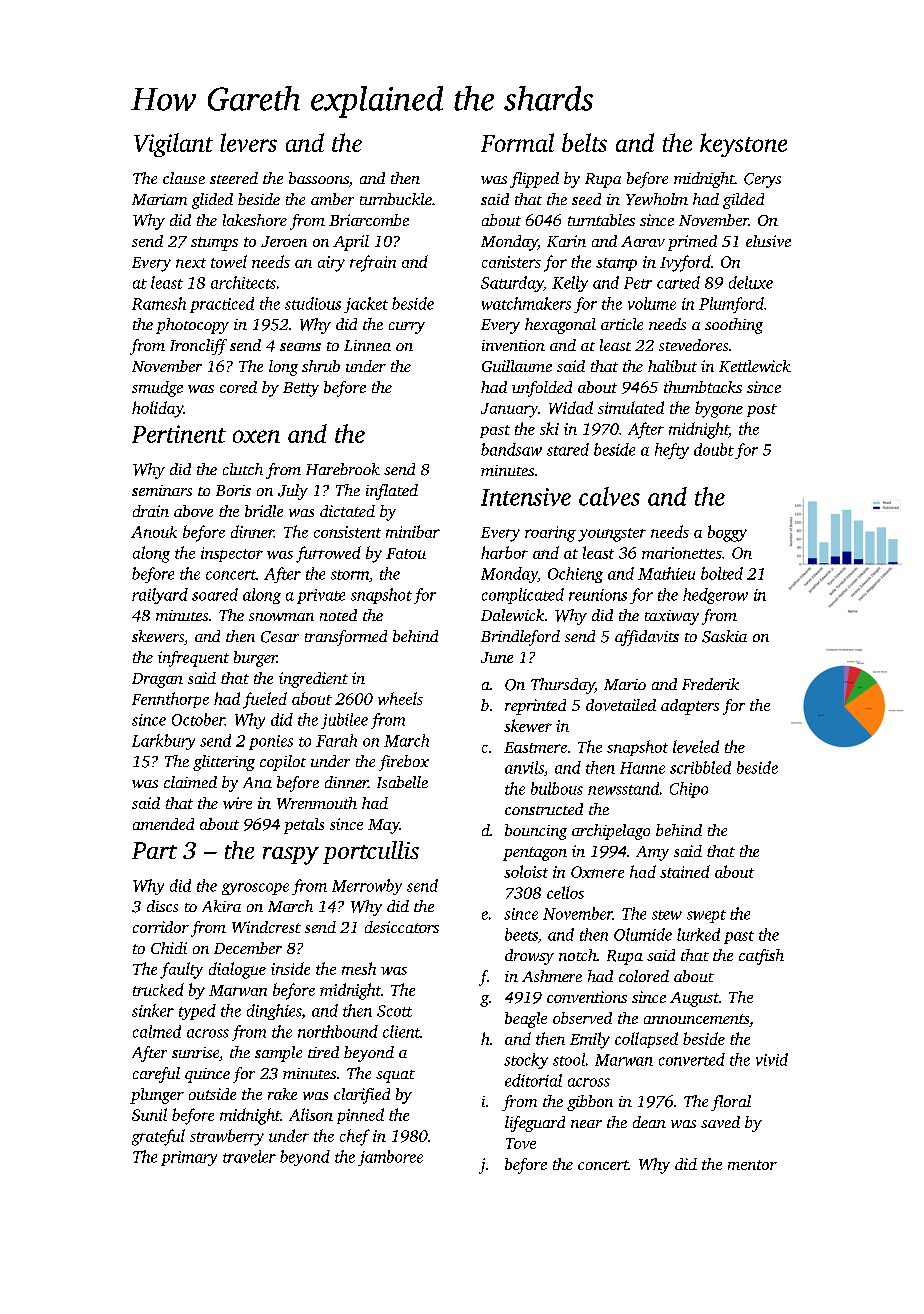 Image resolution: width=924 pixels, height=1314 pixels. I want to click on post, so click(762, 410).
